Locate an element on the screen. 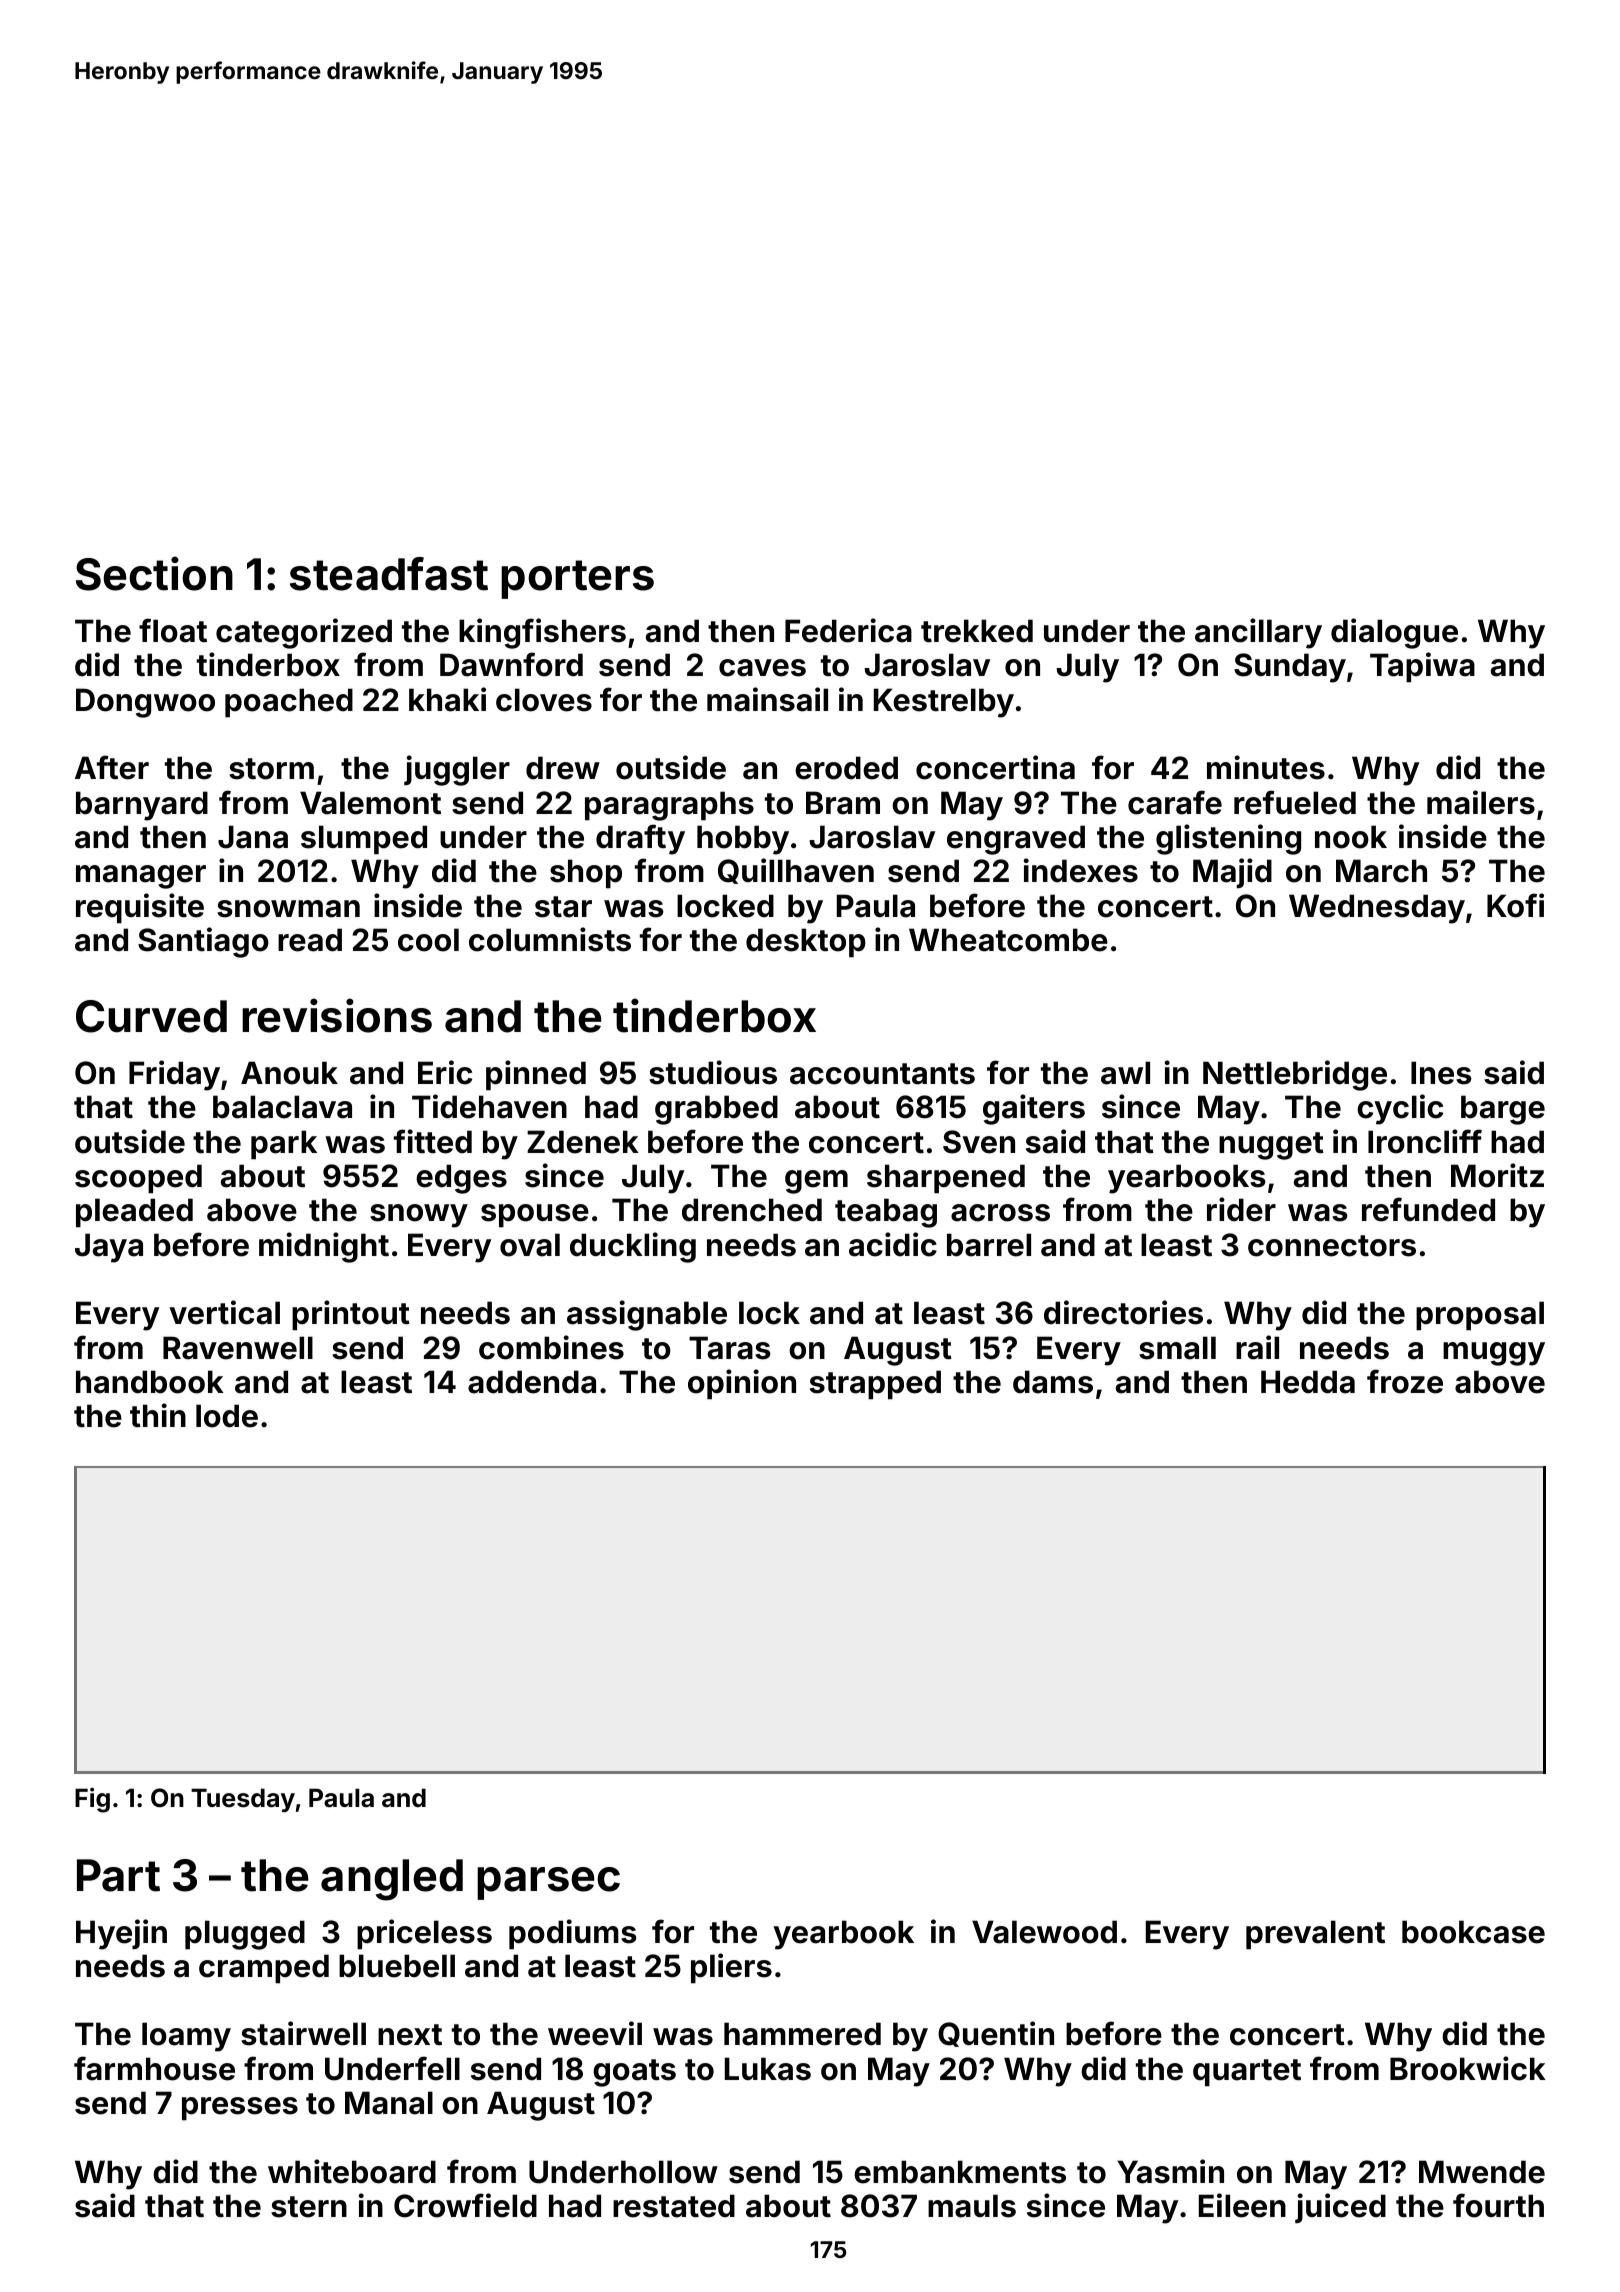 Image resolution: width=1620 pixels, height=2292 pixels. steadfast is located at coordinates (389, 574).
